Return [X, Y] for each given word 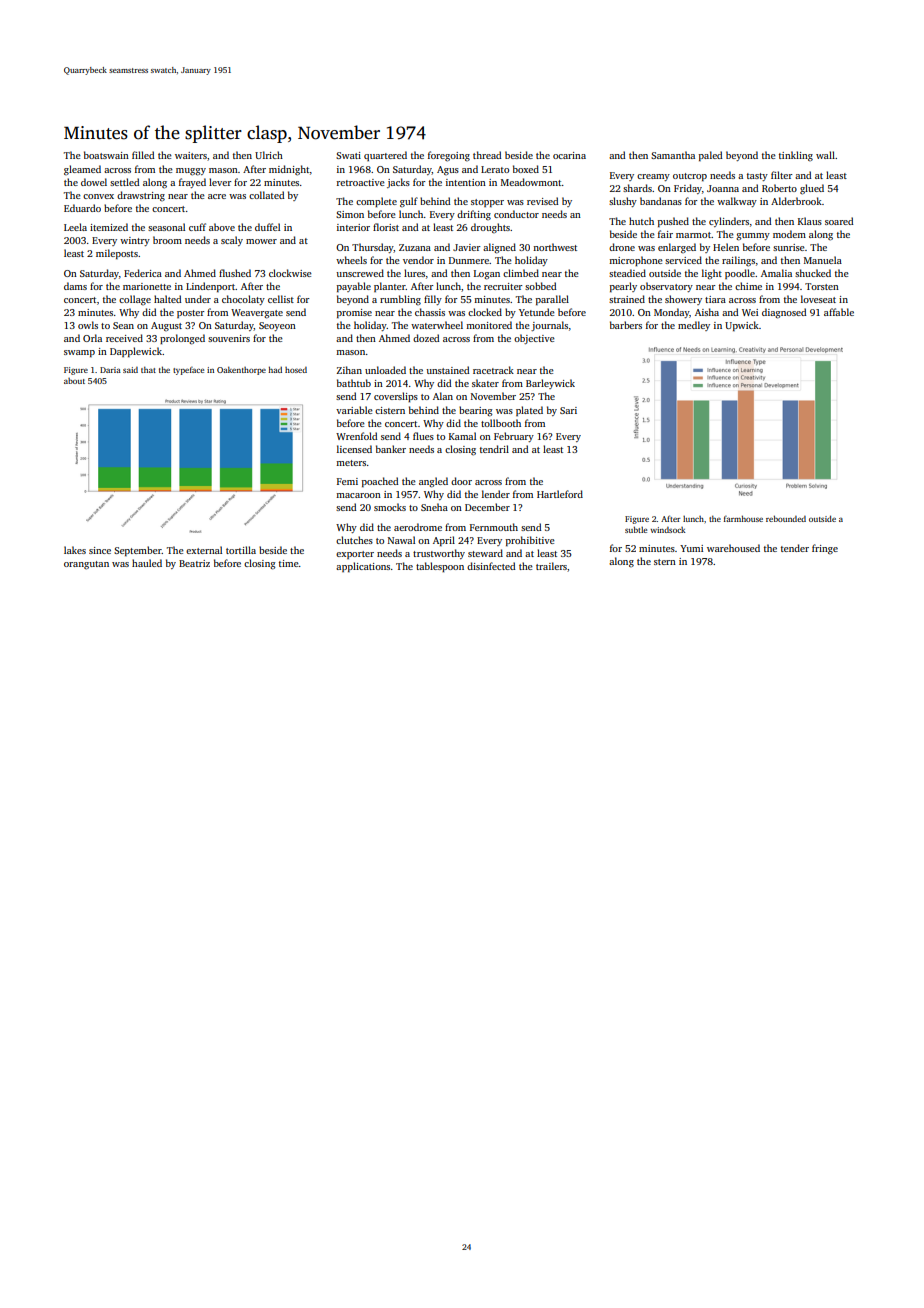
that [148, 369]
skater [485, 383]
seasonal [166, 227]
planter [390, 287]
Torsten [822, 286]
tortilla [241, 550]
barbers [626, 325]
